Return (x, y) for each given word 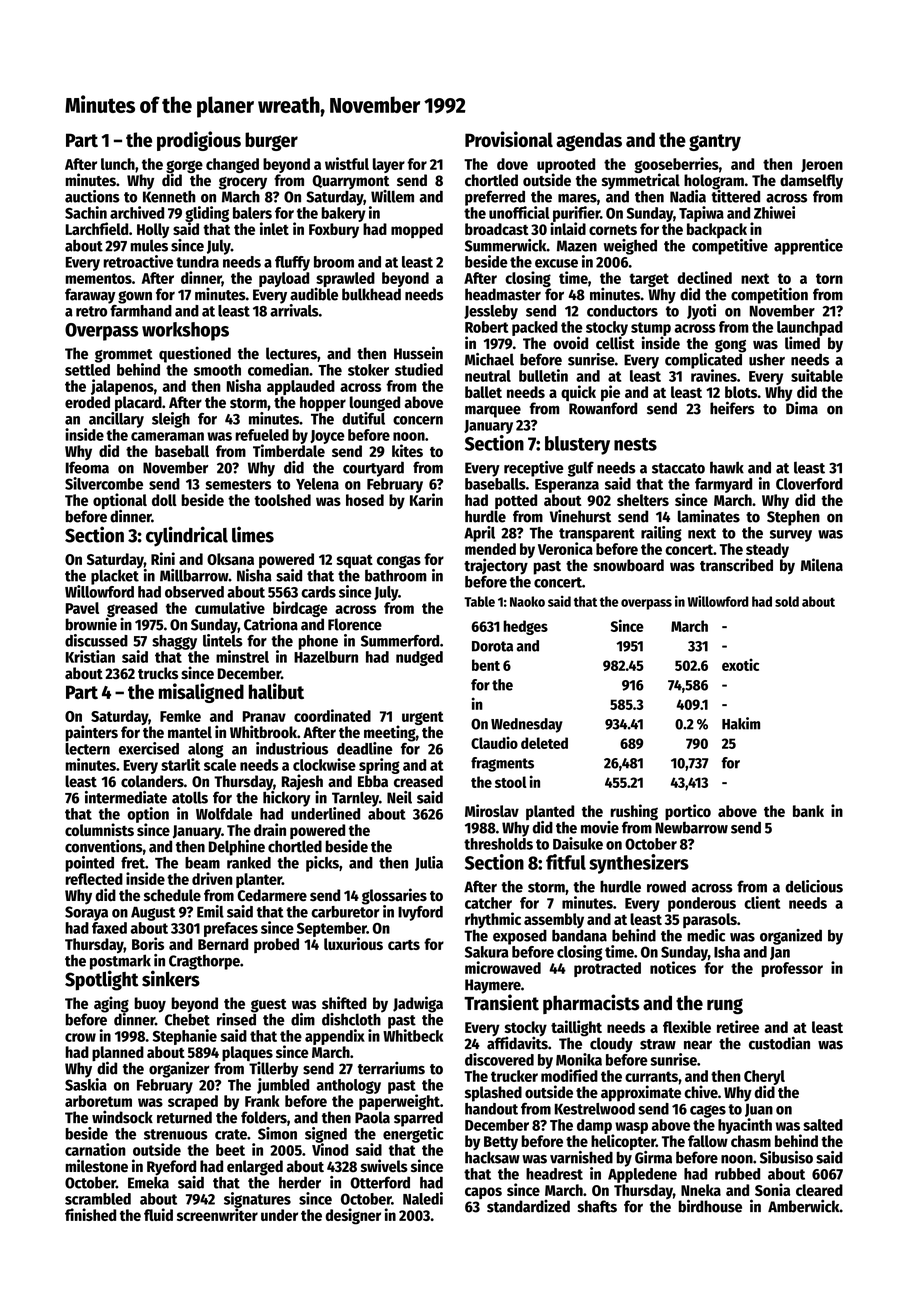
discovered (499, 1059)
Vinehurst (580, 516)
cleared (819, 1190)
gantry (715, 142)
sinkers (171, 978)
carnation (95, 1149)
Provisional (509, 139)
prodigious (199, 141)
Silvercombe (104, 483)
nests (635, 444)
